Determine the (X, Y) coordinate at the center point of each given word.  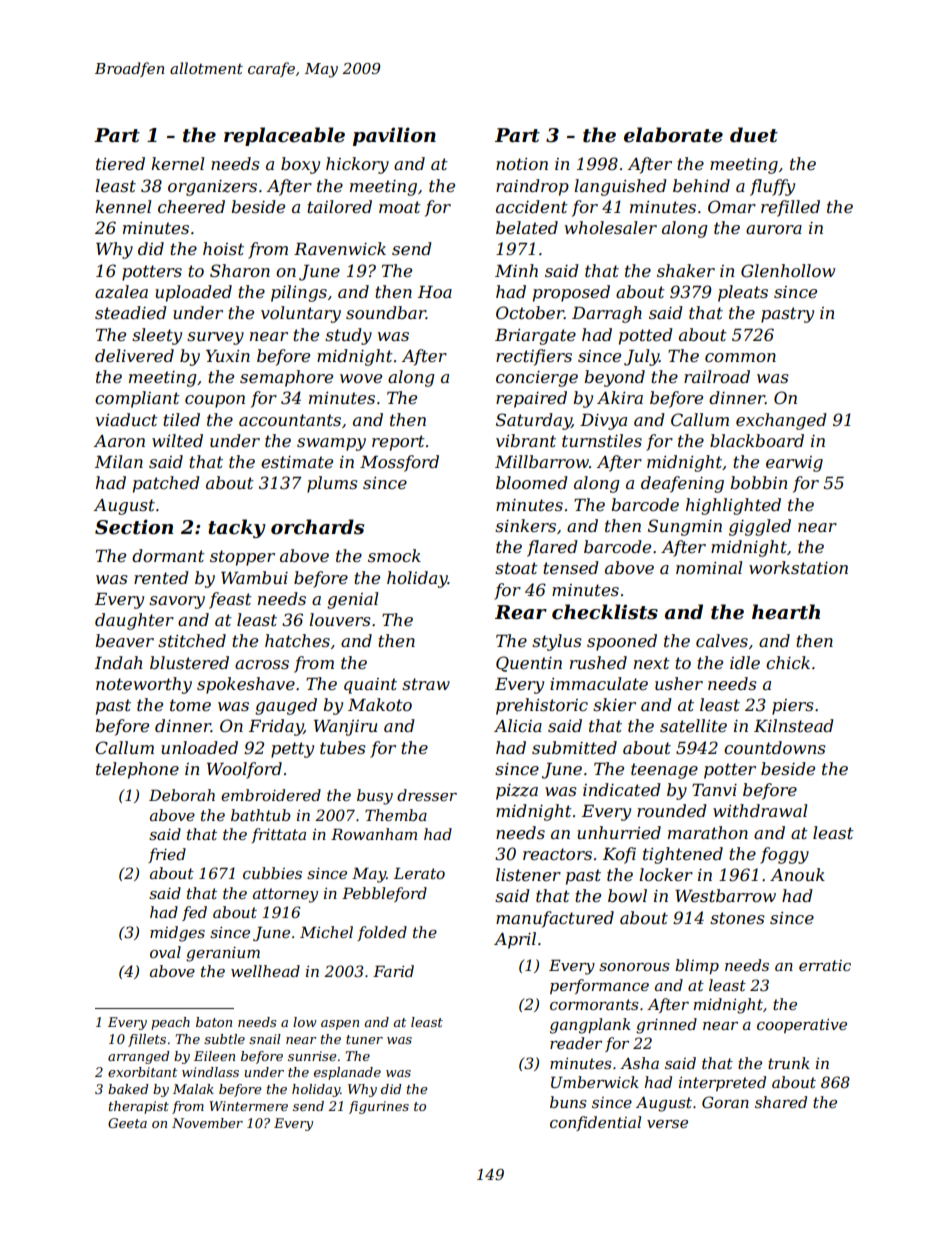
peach (170, 1023)
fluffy (772, 187)
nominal (709, 567)
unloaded (199, 747)
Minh (516, 270)
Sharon (240, 270)
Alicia (518, 725)
